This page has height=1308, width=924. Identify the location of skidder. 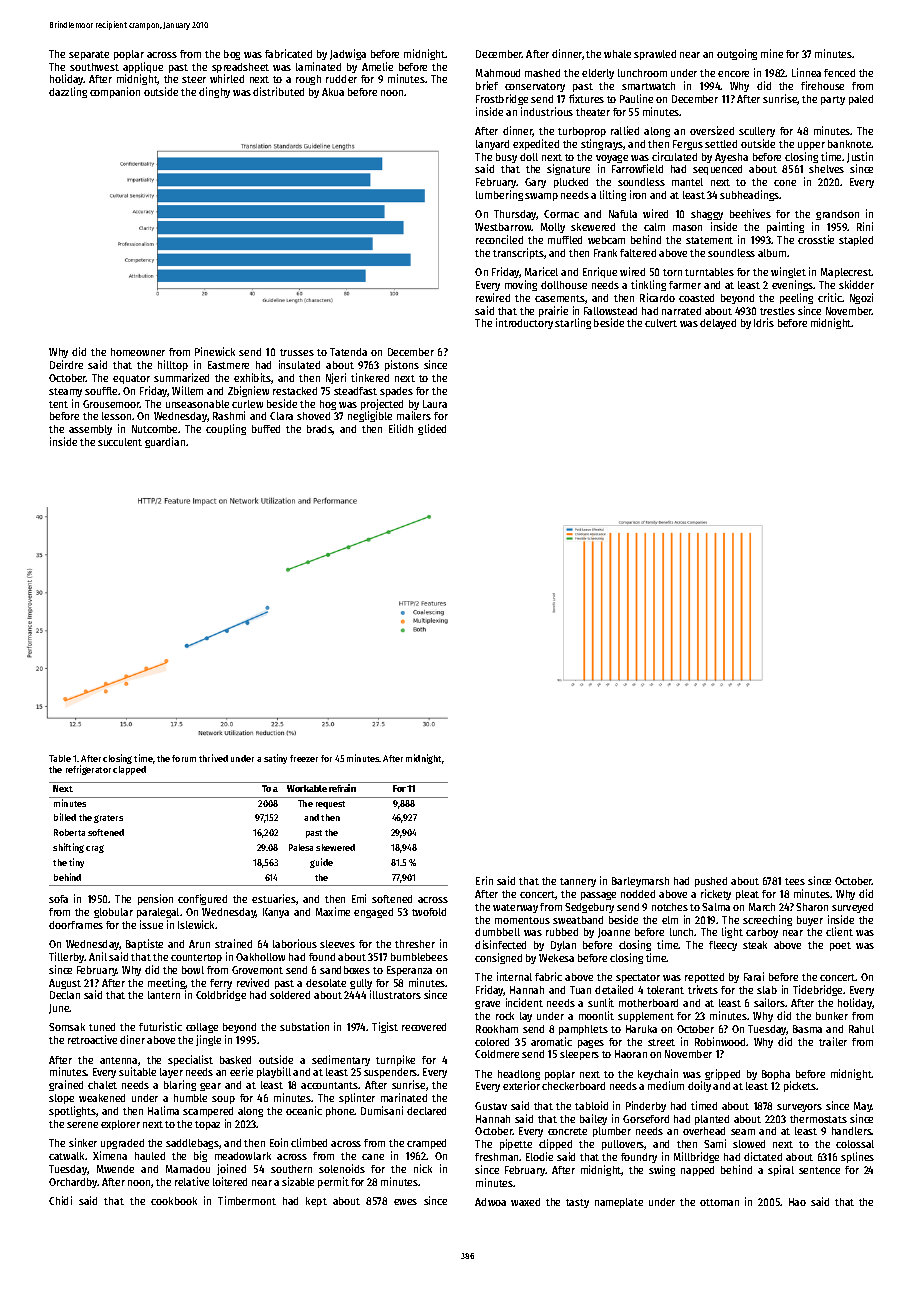
(856, 284).
